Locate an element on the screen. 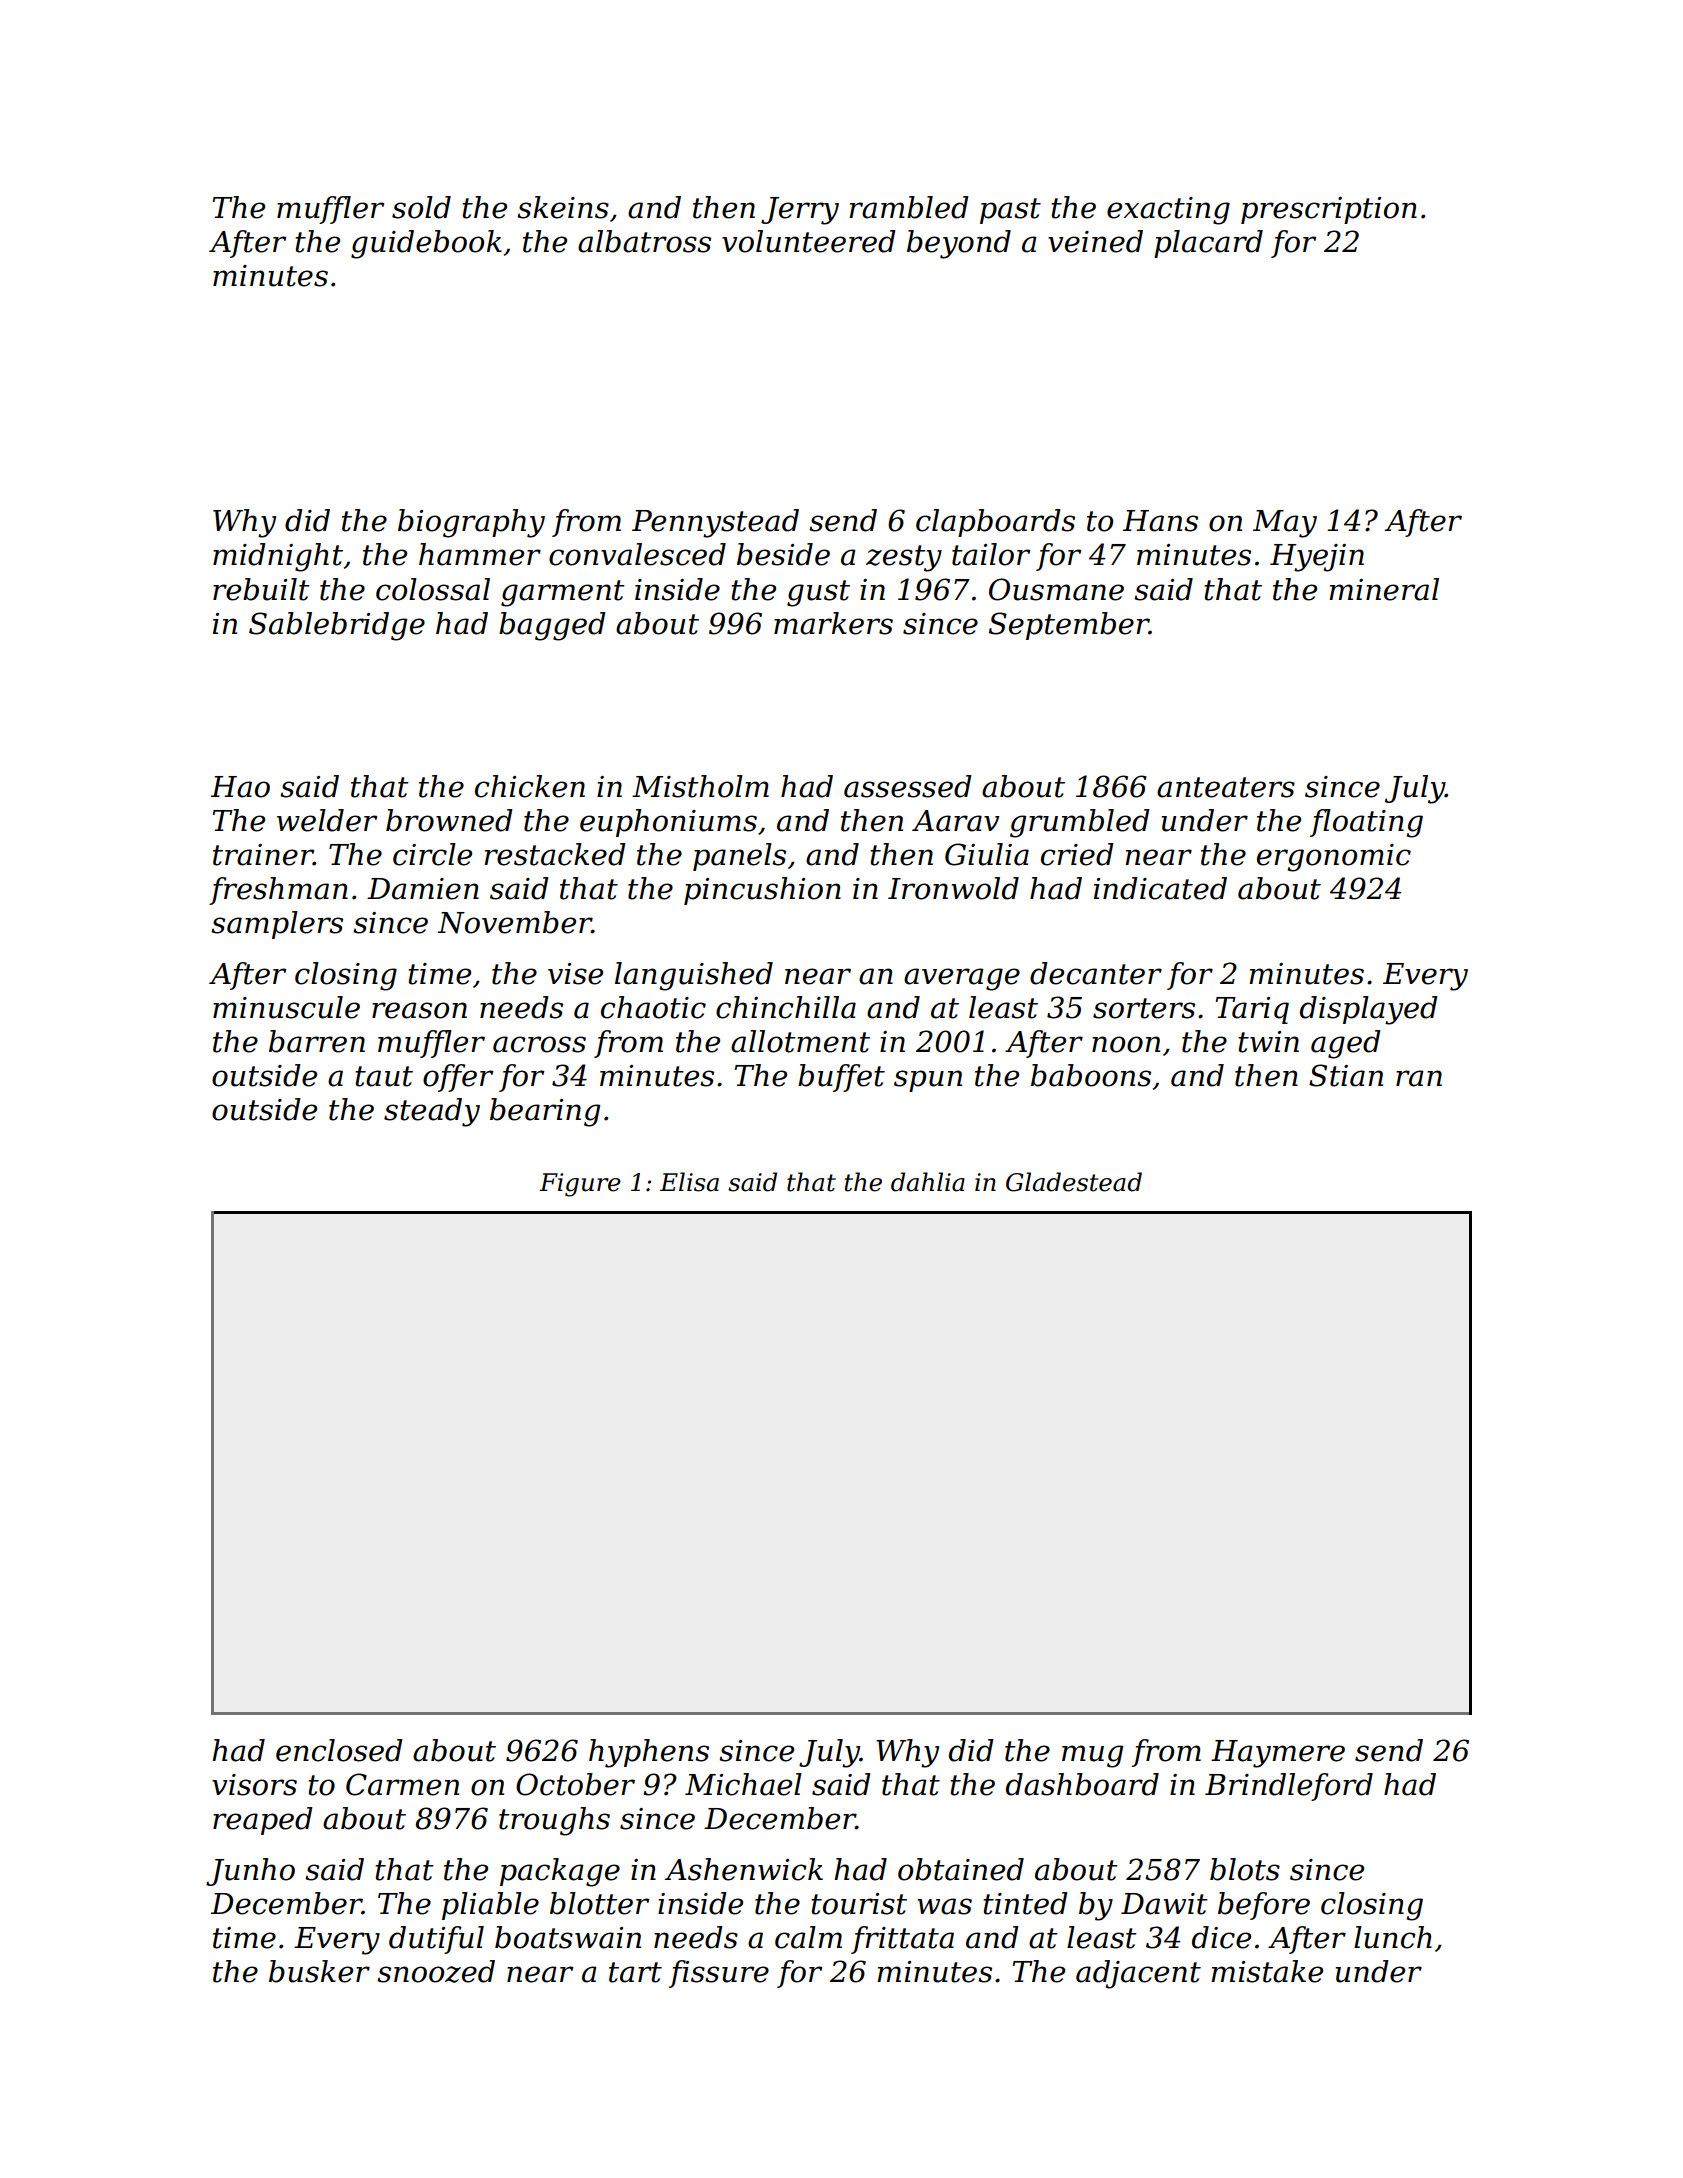 This screenshot has width=1683, height=2178. sold is located at coordinates (421, 207).
